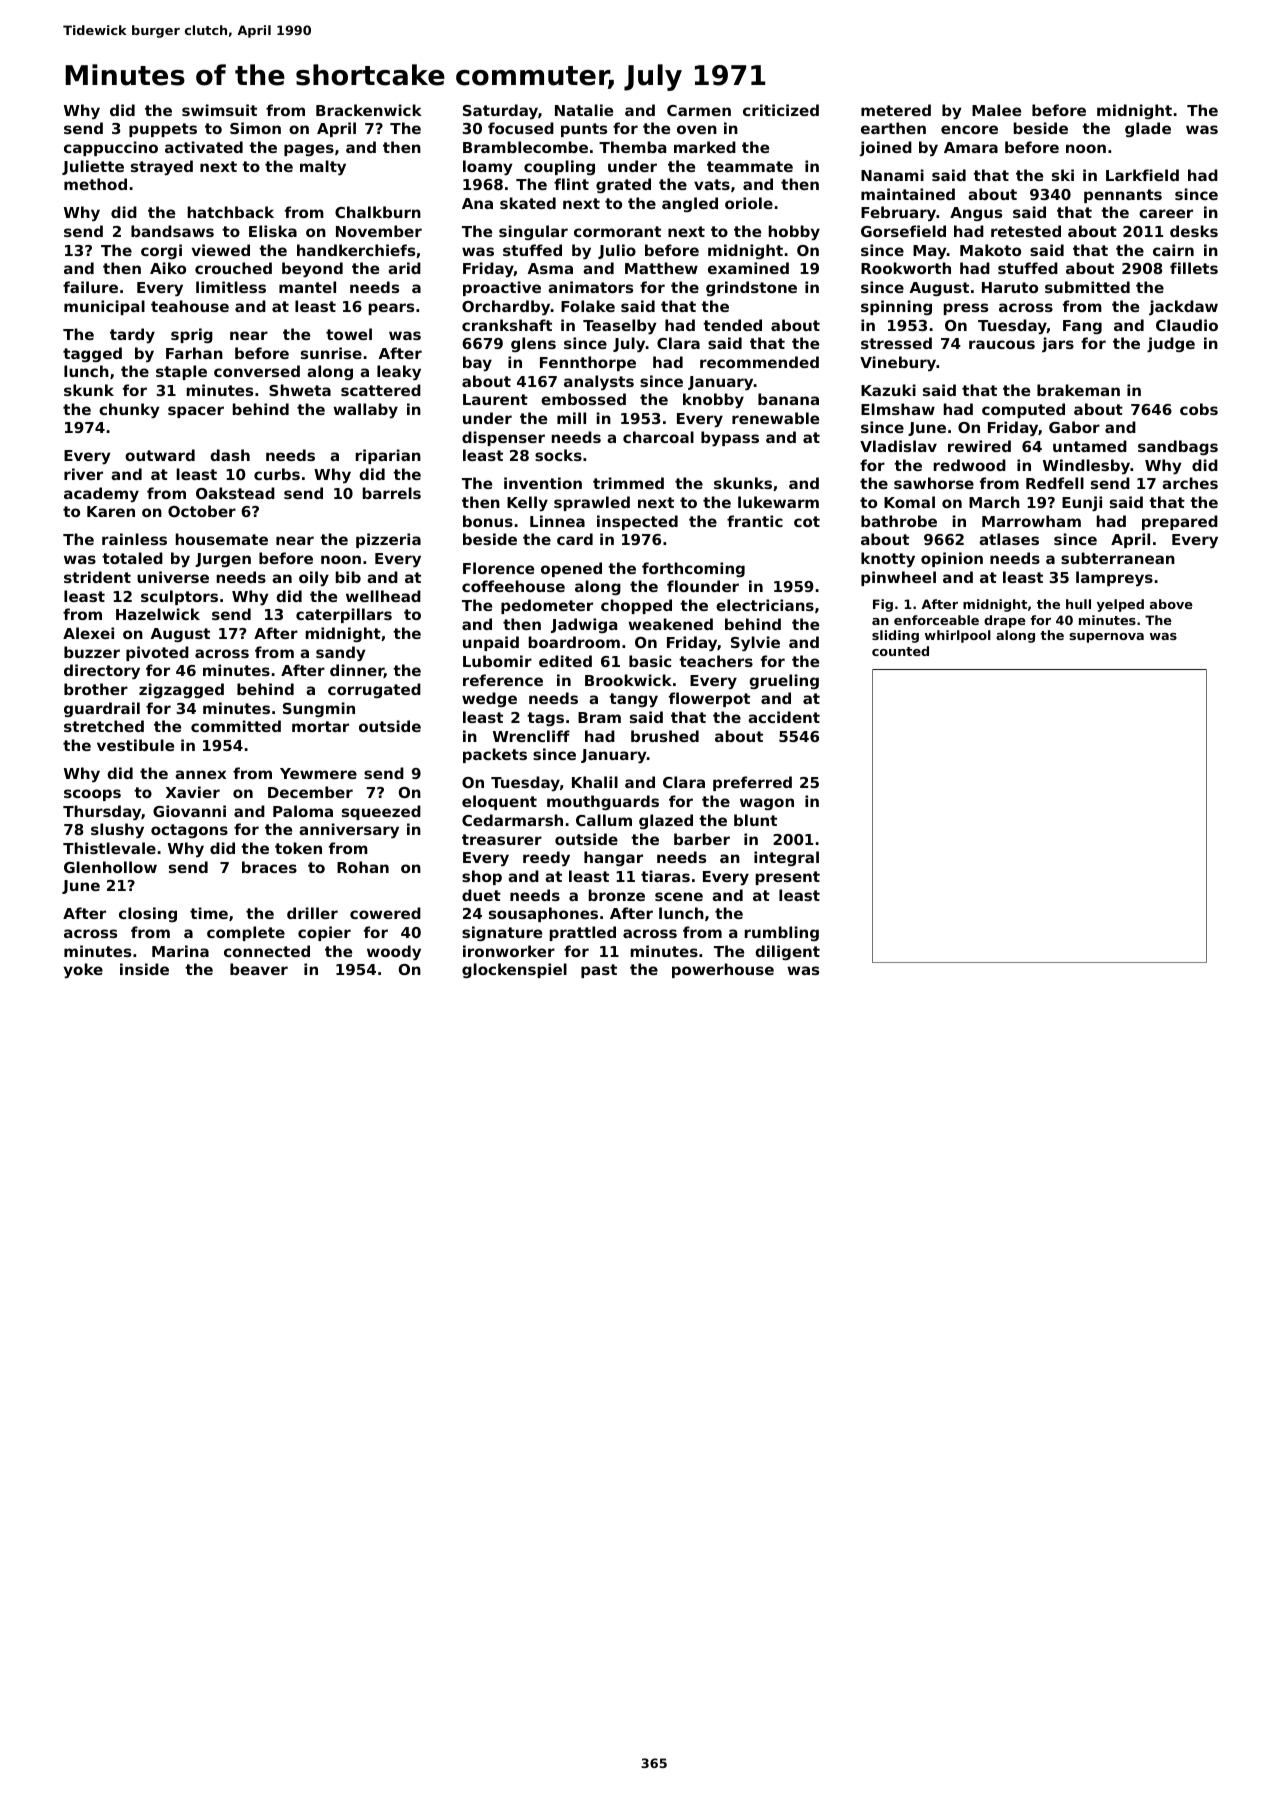  I want to click on spinning, so click(896, 307).
